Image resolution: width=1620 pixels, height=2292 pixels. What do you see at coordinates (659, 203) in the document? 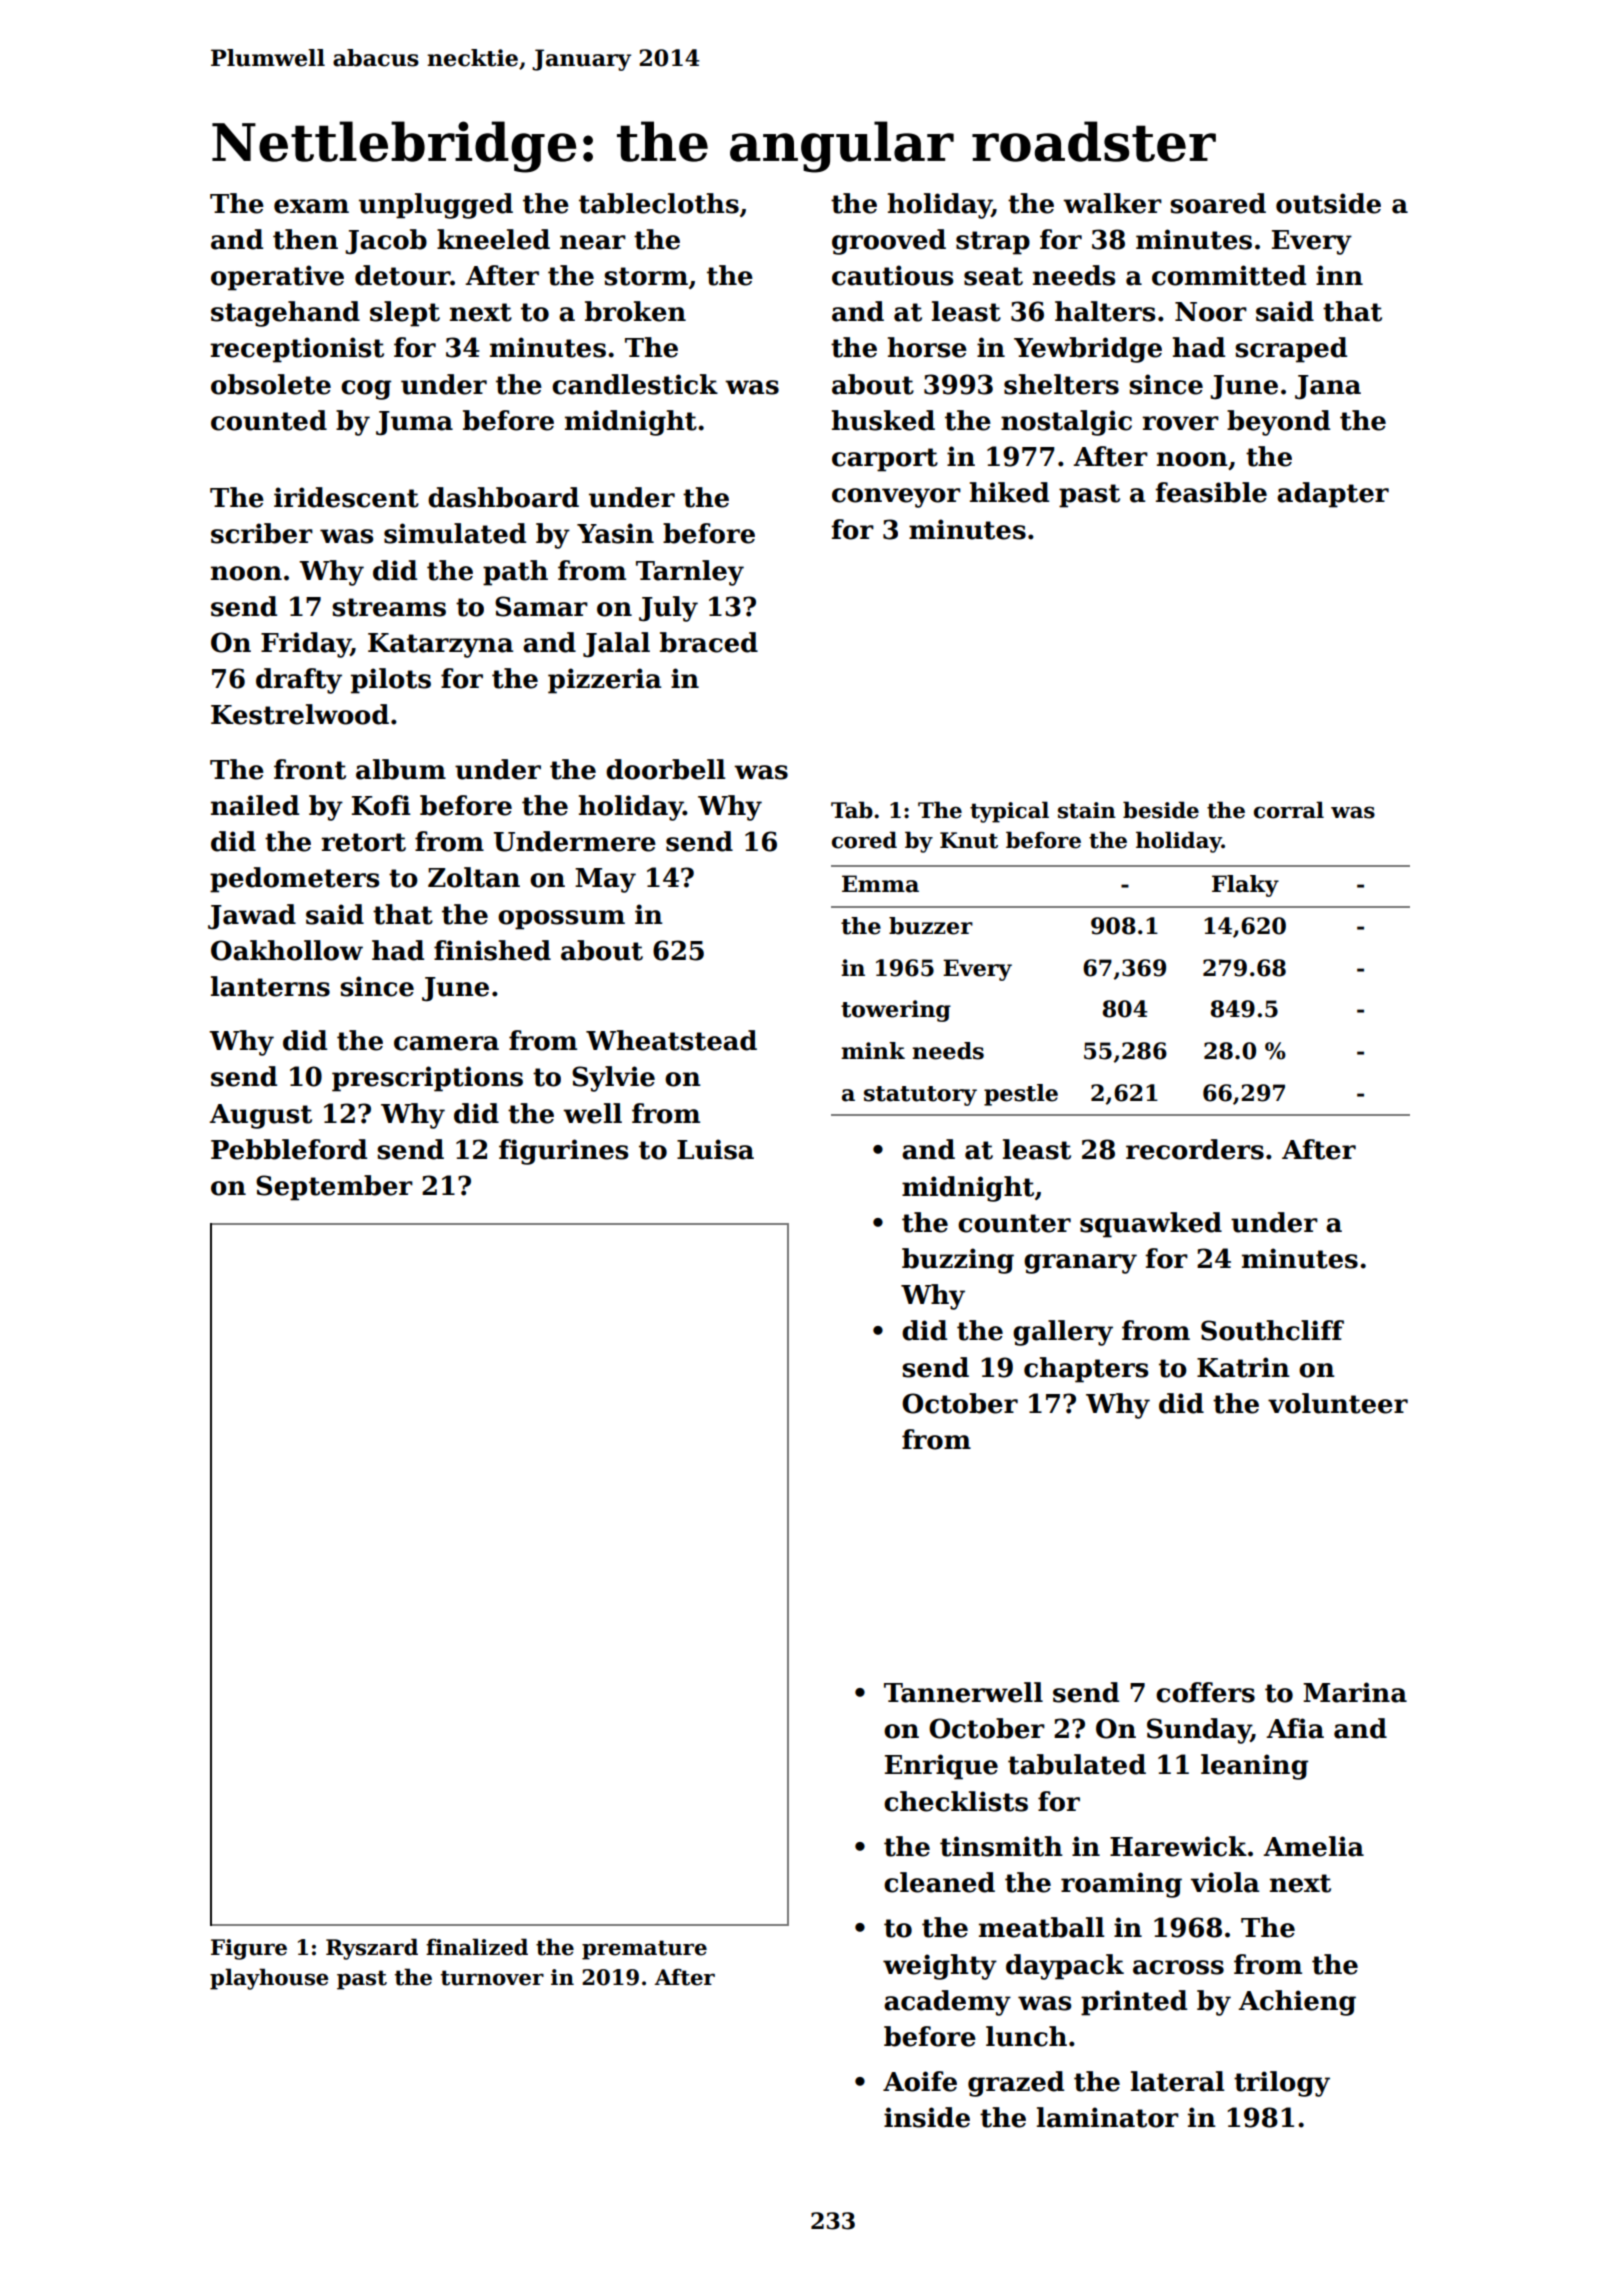
I see `tablecloths` at bounding box center [659, 203].
